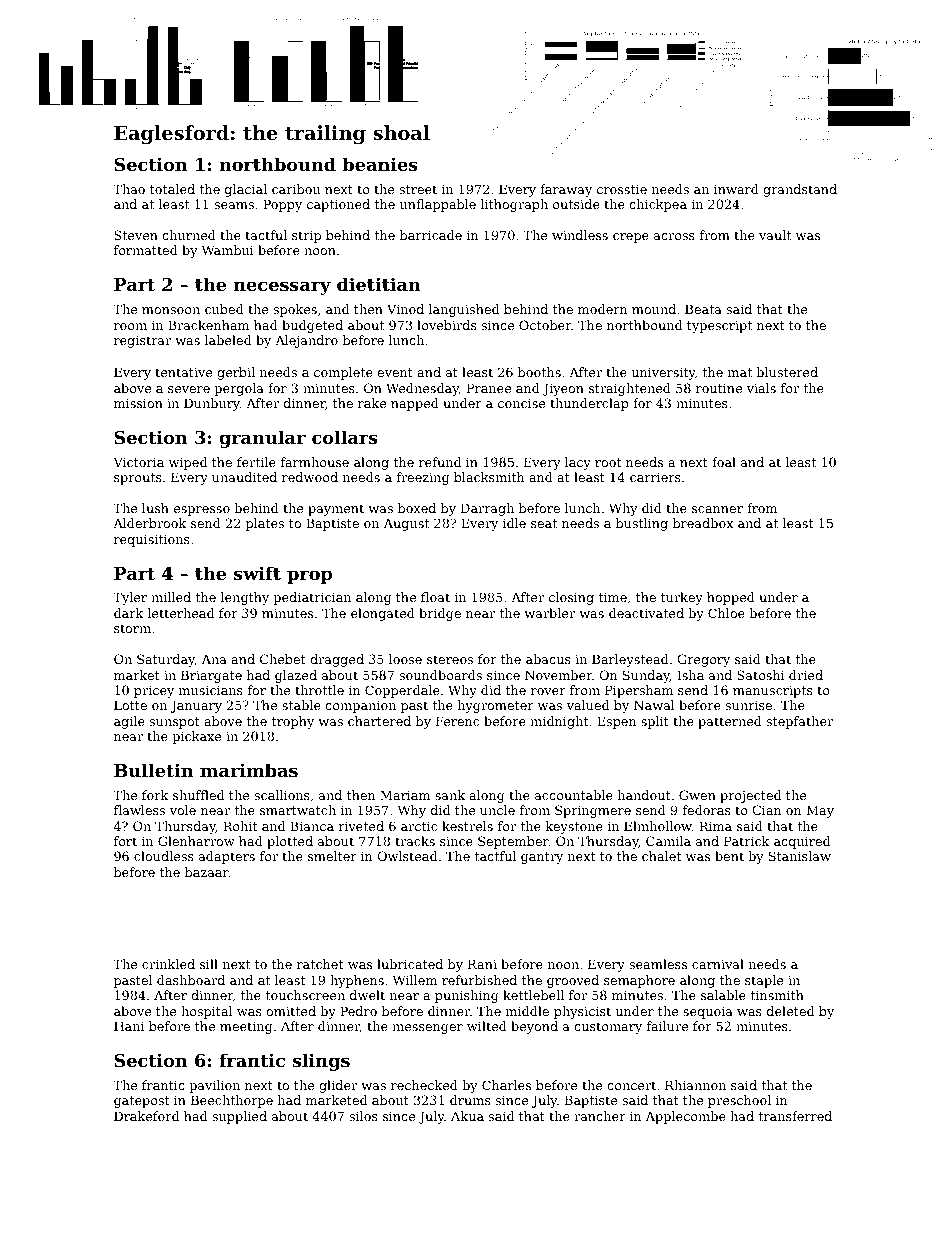 The width and height of the screenshot is (952, 1233). Describe the element at coordinates (129, 189) in the screenshot. I see `Thao` at that location.
